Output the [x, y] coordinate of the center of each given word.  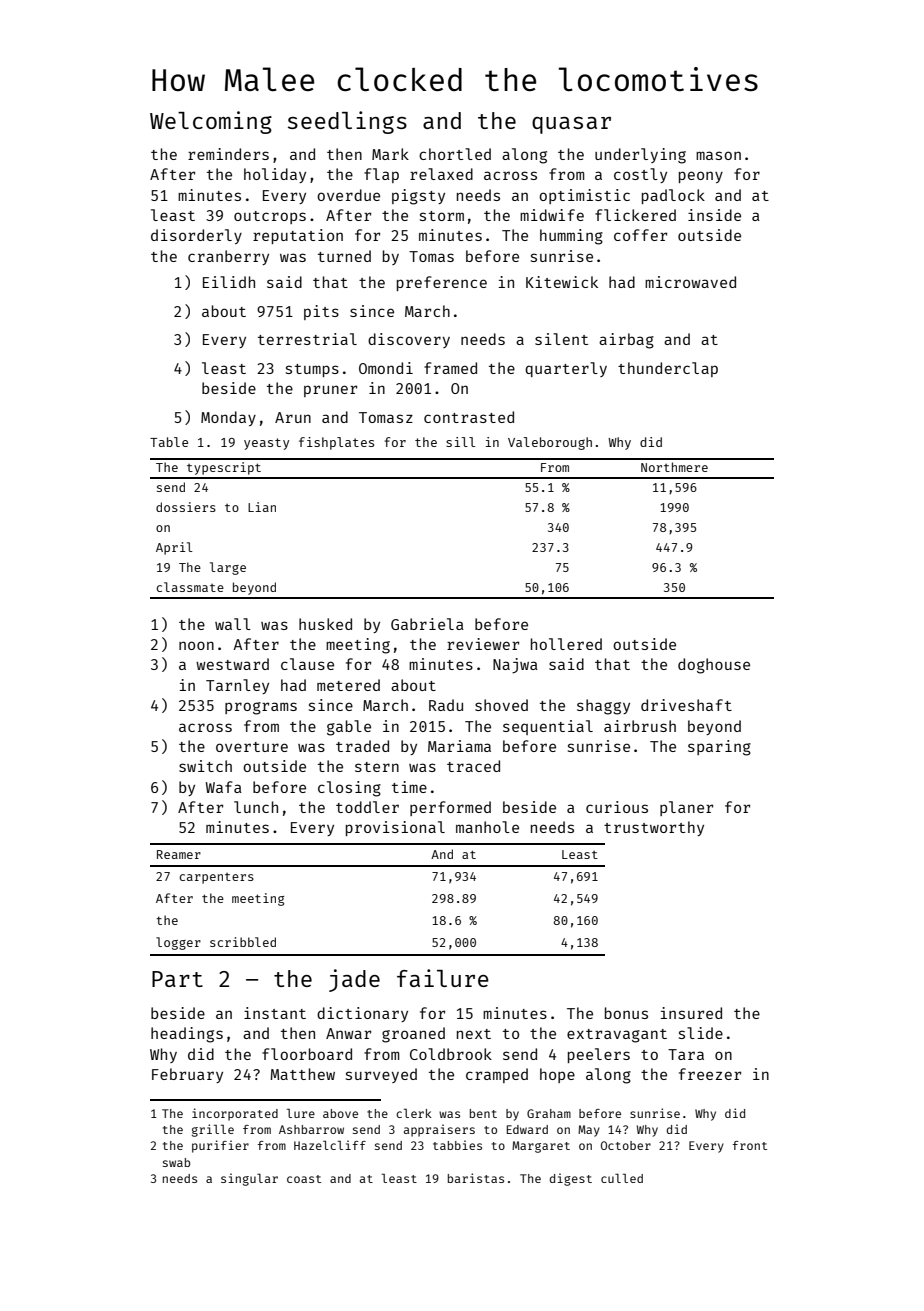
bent [483, 1113]
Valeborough [550, 443]
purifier [220, 1146]
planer [686, 808]
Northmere [674, 467]
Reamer [179, 854]
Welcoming [211, 122]
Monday [228, 418]
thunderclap [668, 369]
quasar [571, 125]
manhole [487, 827]
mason [718, 155]
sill [460, 442]
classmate [190, 587]
